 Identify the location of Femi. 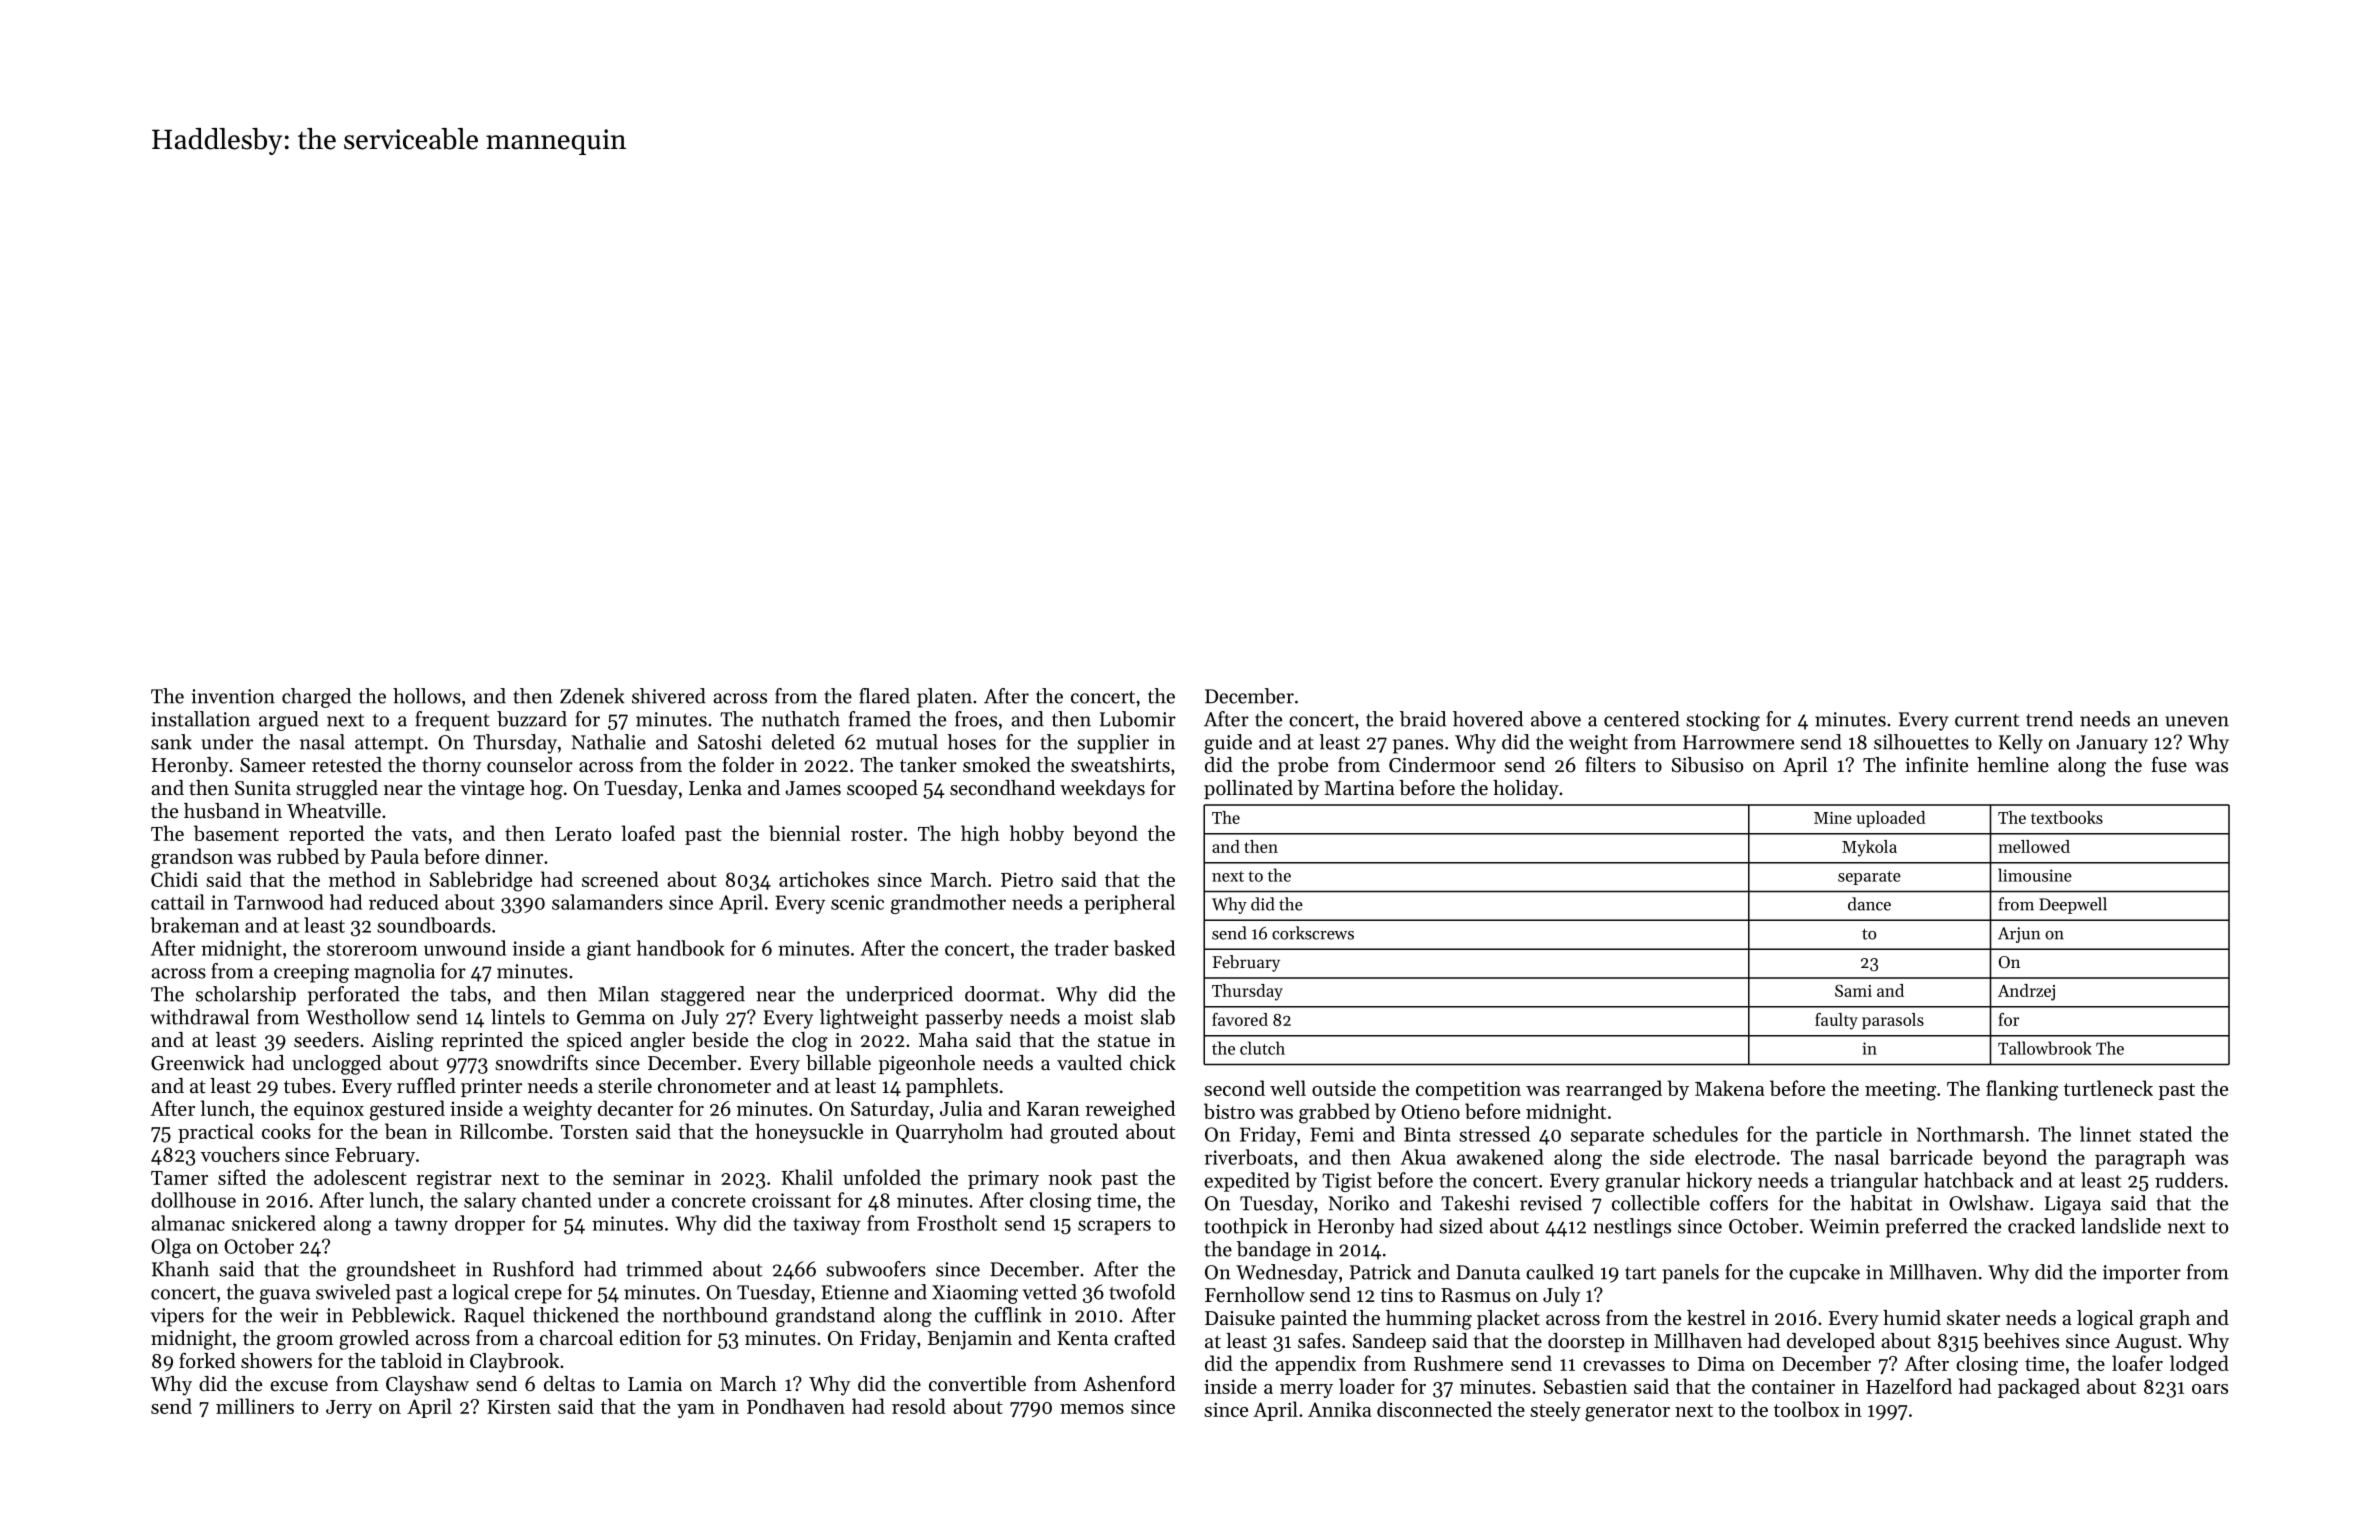
(1332, 1134).
